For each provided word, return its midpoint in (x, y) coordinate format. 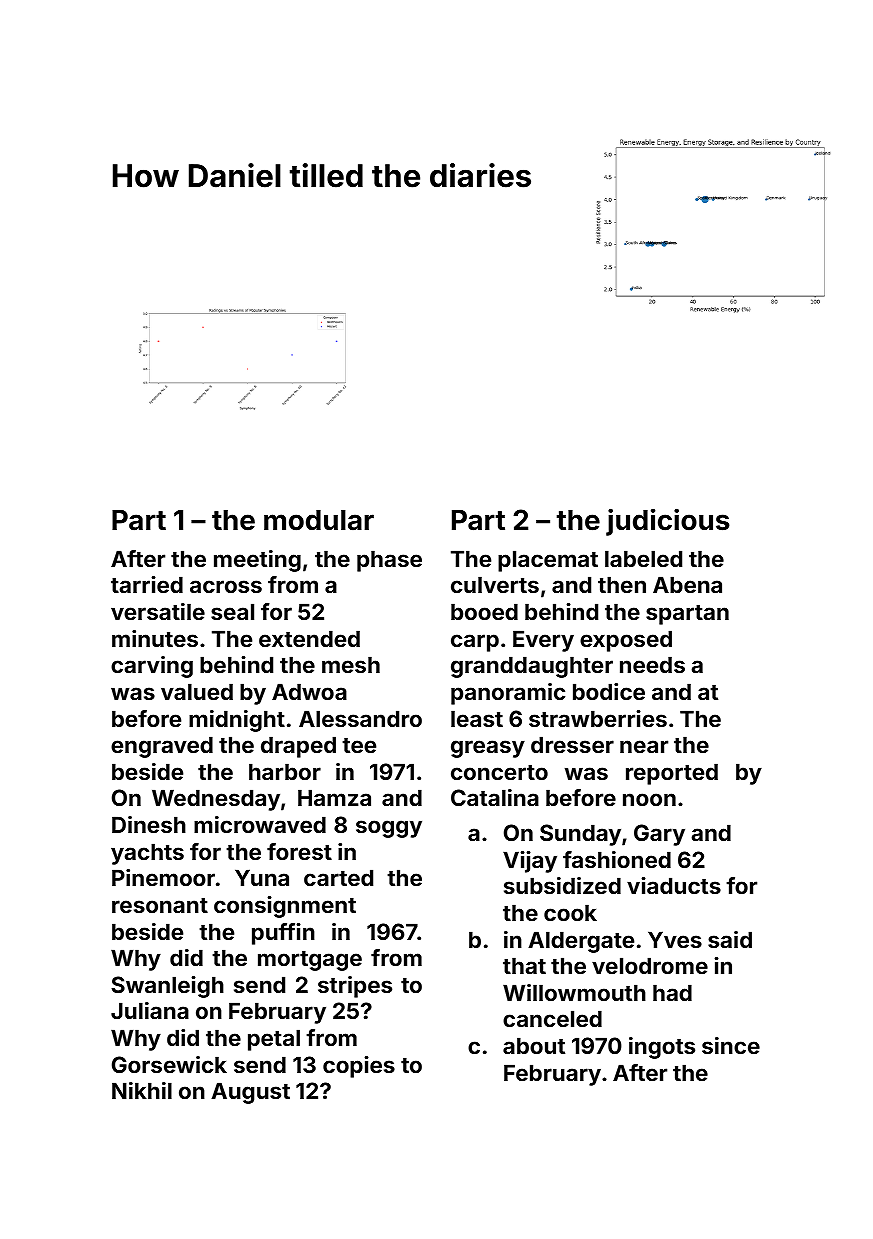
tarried (147, 584)
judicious (667, 522)
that (524, 965)
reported (672, 774)
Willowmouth (574, 992)
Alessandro (360, 718)
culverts (495, 584)
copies (359, 1067)
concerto (499, 772)
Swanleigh (167, 987)
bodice (609, 691)
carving (152, 667)
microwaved (260, 824)
